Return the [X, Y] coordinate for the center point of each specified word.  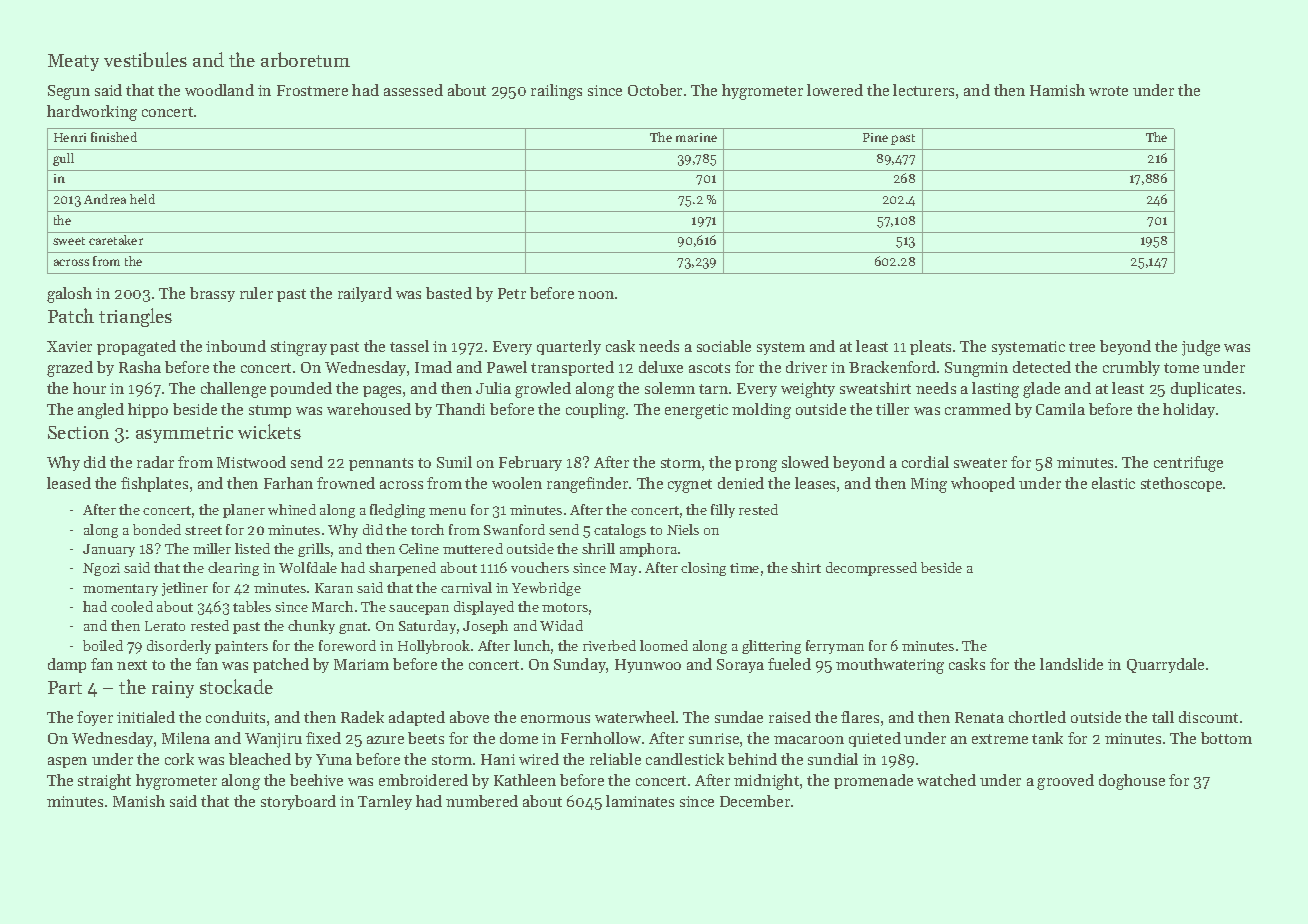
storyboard [298, 802]
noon [596, 295]
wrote [1108, 91]
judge [1201, 348]
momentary [120, 590]
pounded [301, 389]
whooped [983, 484]
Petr [512, 293]
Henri [70, 137]
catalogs [620, 531]
